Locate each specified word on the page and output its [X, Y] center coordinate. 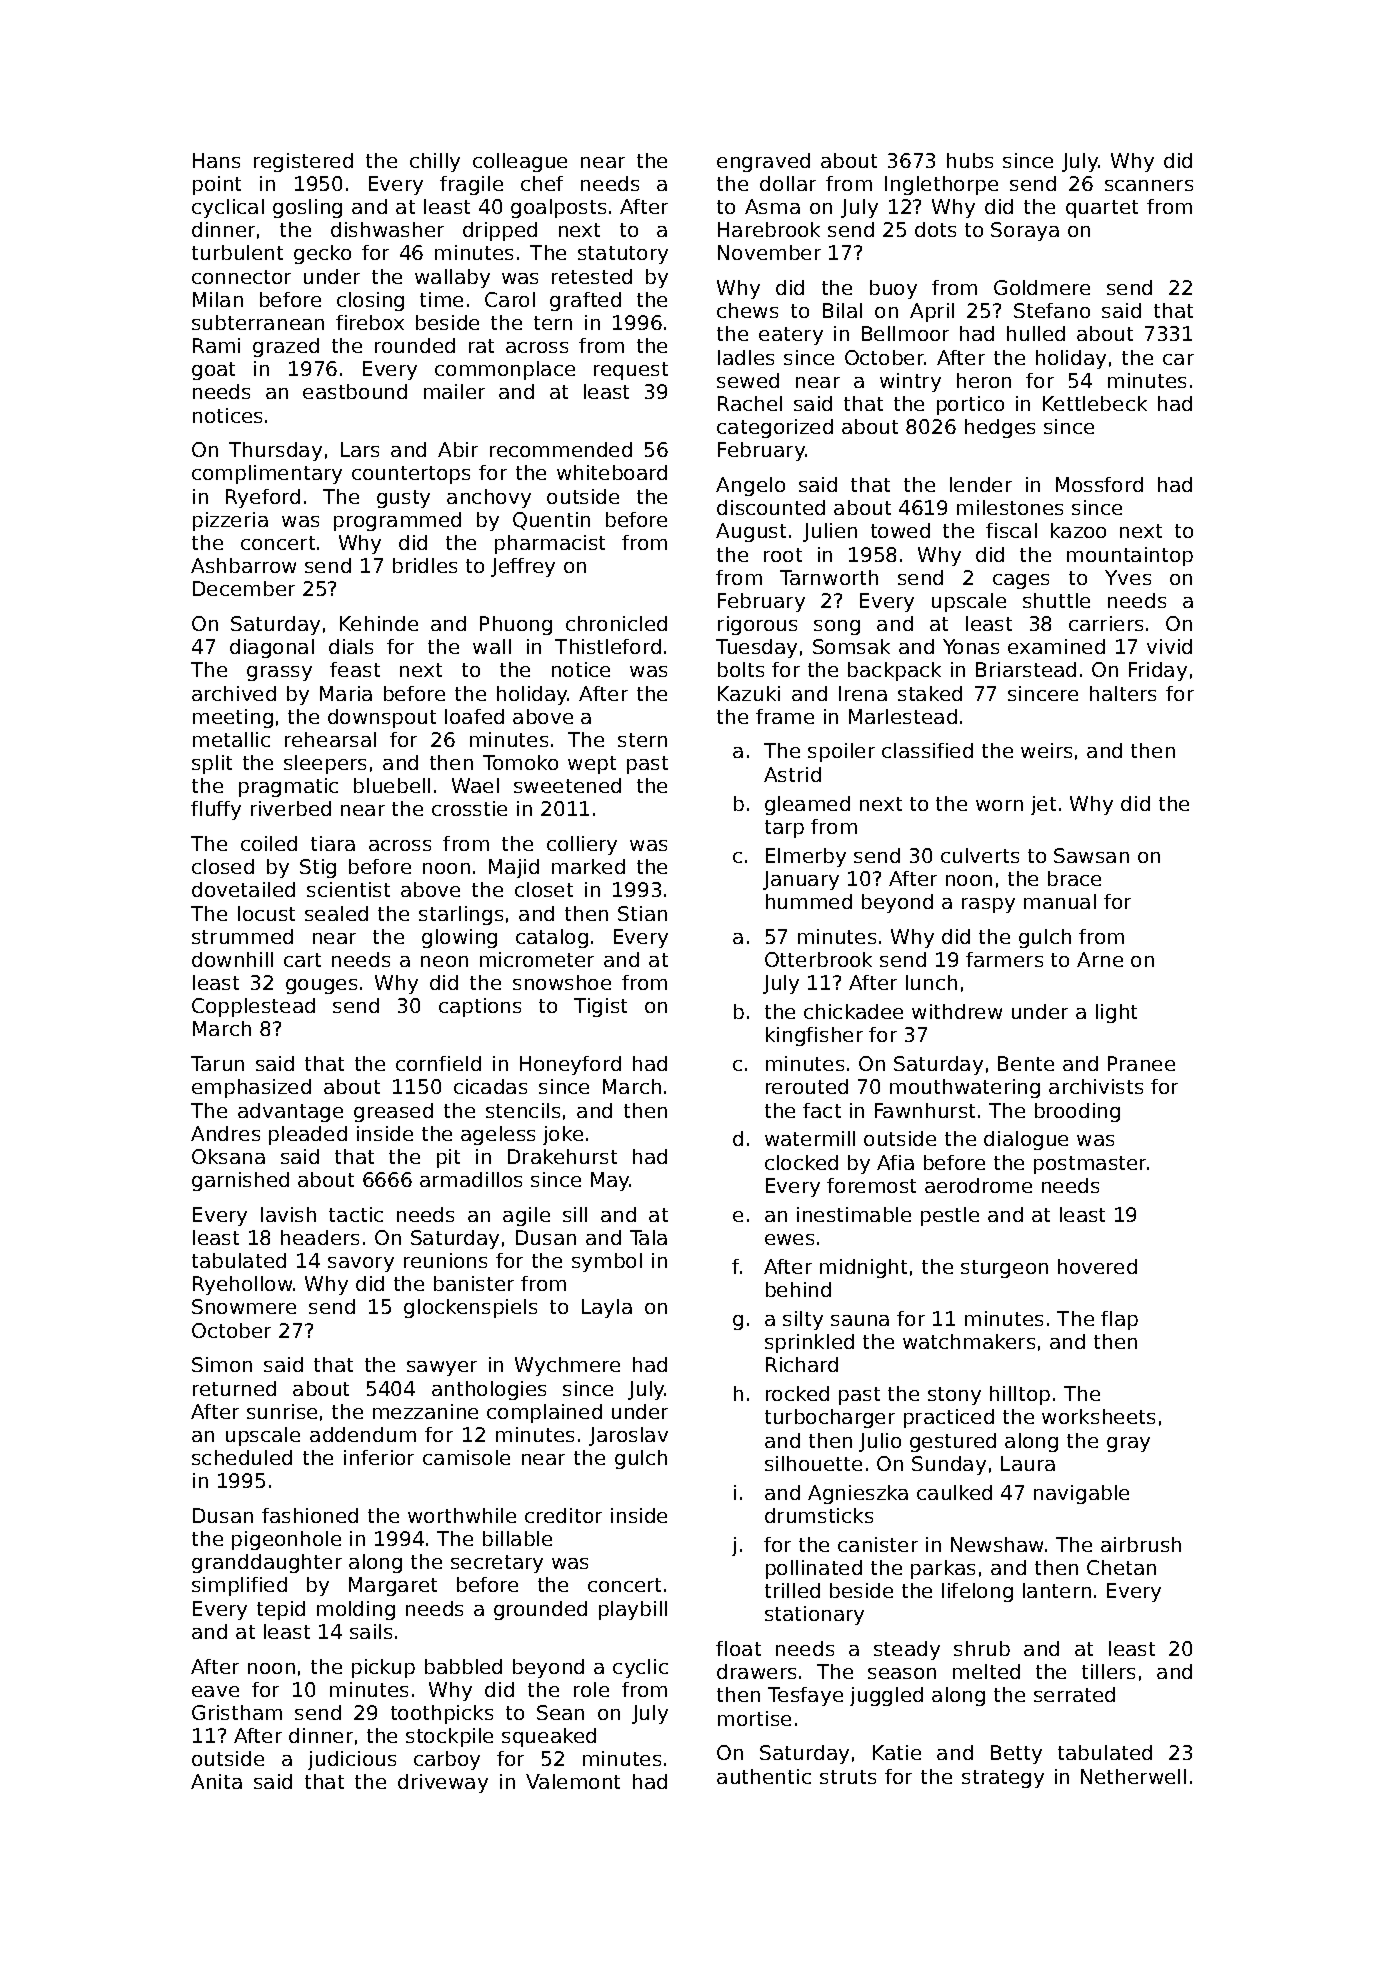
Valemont [573, 1781]
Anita [216, 1781]
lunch [931, 982]
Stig [318, 868]
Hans [216, 160]
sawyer [442, 1368]
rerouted [807, 1086]
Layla [607, 1308]
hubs [970, 160]
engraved [763, 162]
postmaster [1090, 1165]
